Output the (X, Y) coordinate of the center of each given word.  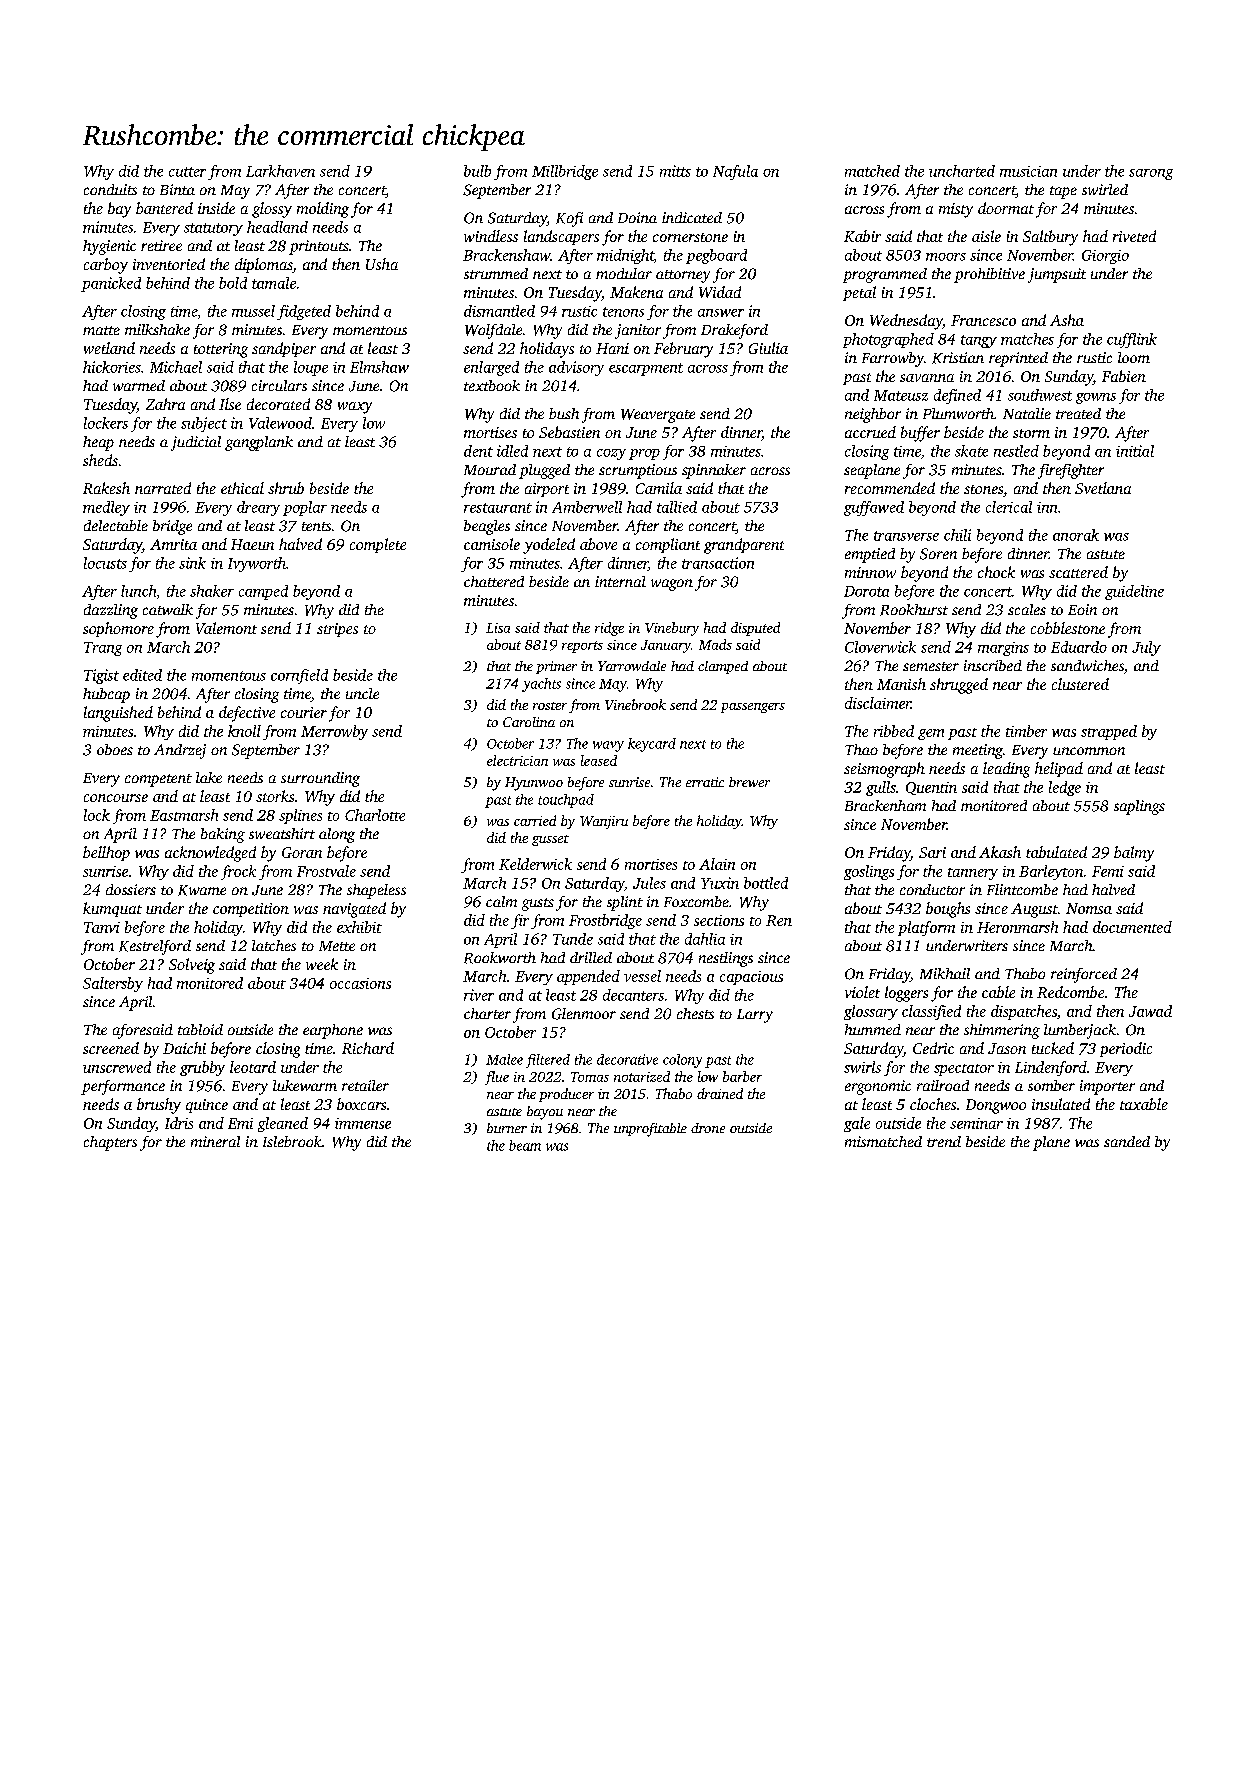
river (479, 995)
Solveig (192, 966)
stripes (337, 630)
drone (708, 1128)
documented (1132, 927)
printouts (319, 247)
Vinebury (672, 629)
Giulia (768, 348)
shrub (286, 488)
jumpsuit (1057, 275)
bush (564, 413)
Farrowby (893, 359)
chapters (110, 1143)
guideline (1134, 592)
